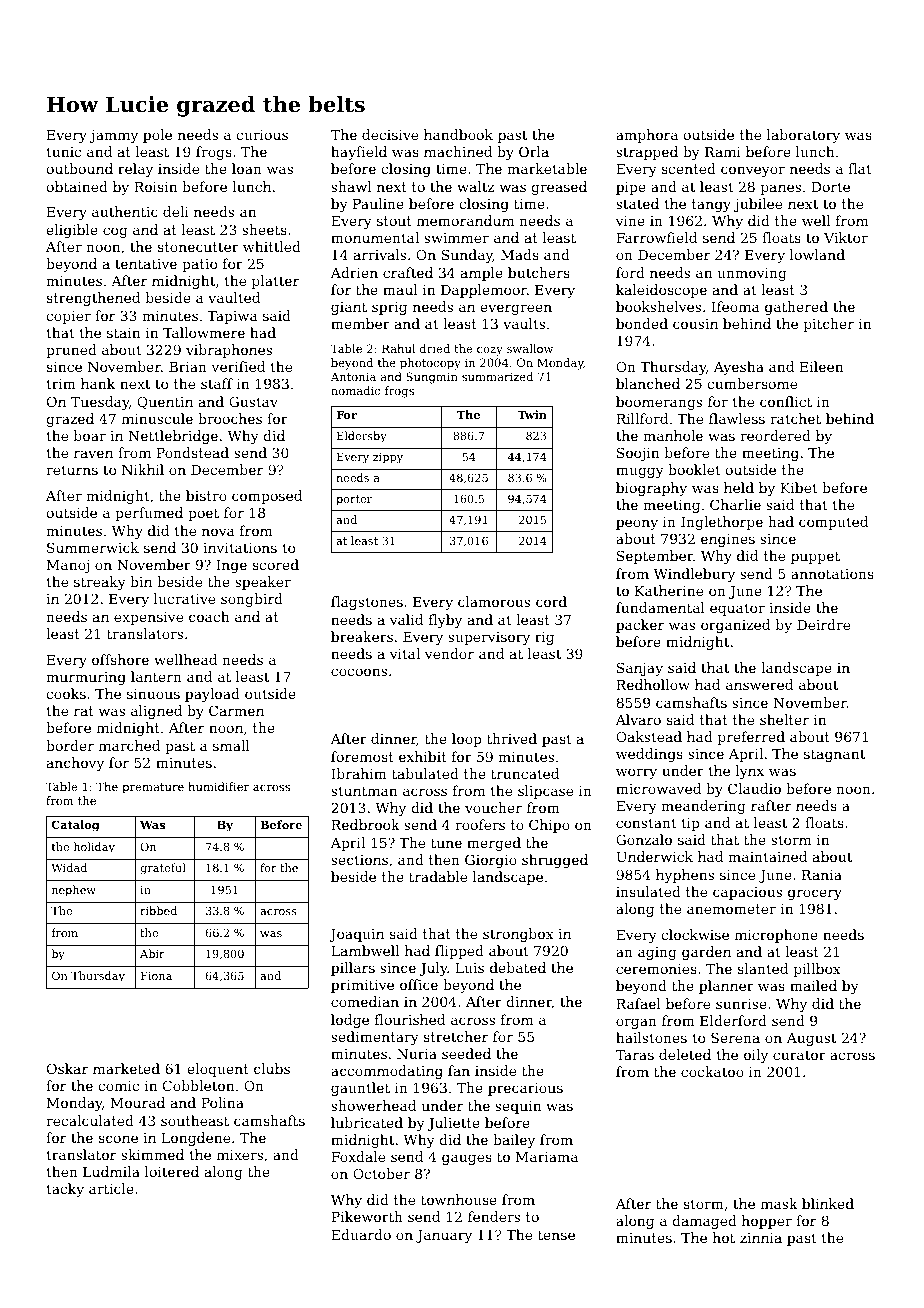  What do you see at coordinates (72, 231) in the screenshot?
I see `eligible` at bounding box center [72, 231].
